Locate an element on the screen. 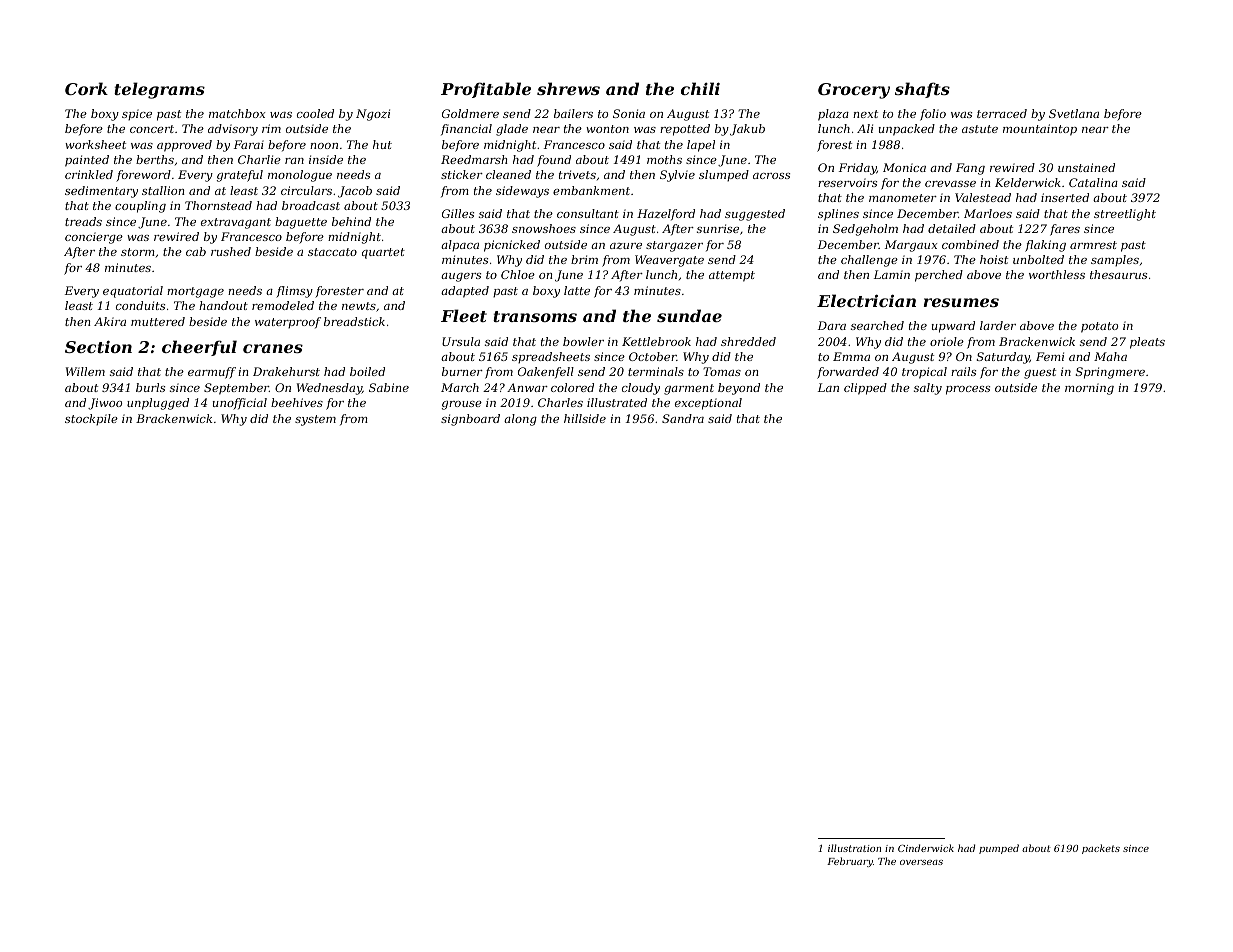  staccato is located at coordinates (332, 252).
